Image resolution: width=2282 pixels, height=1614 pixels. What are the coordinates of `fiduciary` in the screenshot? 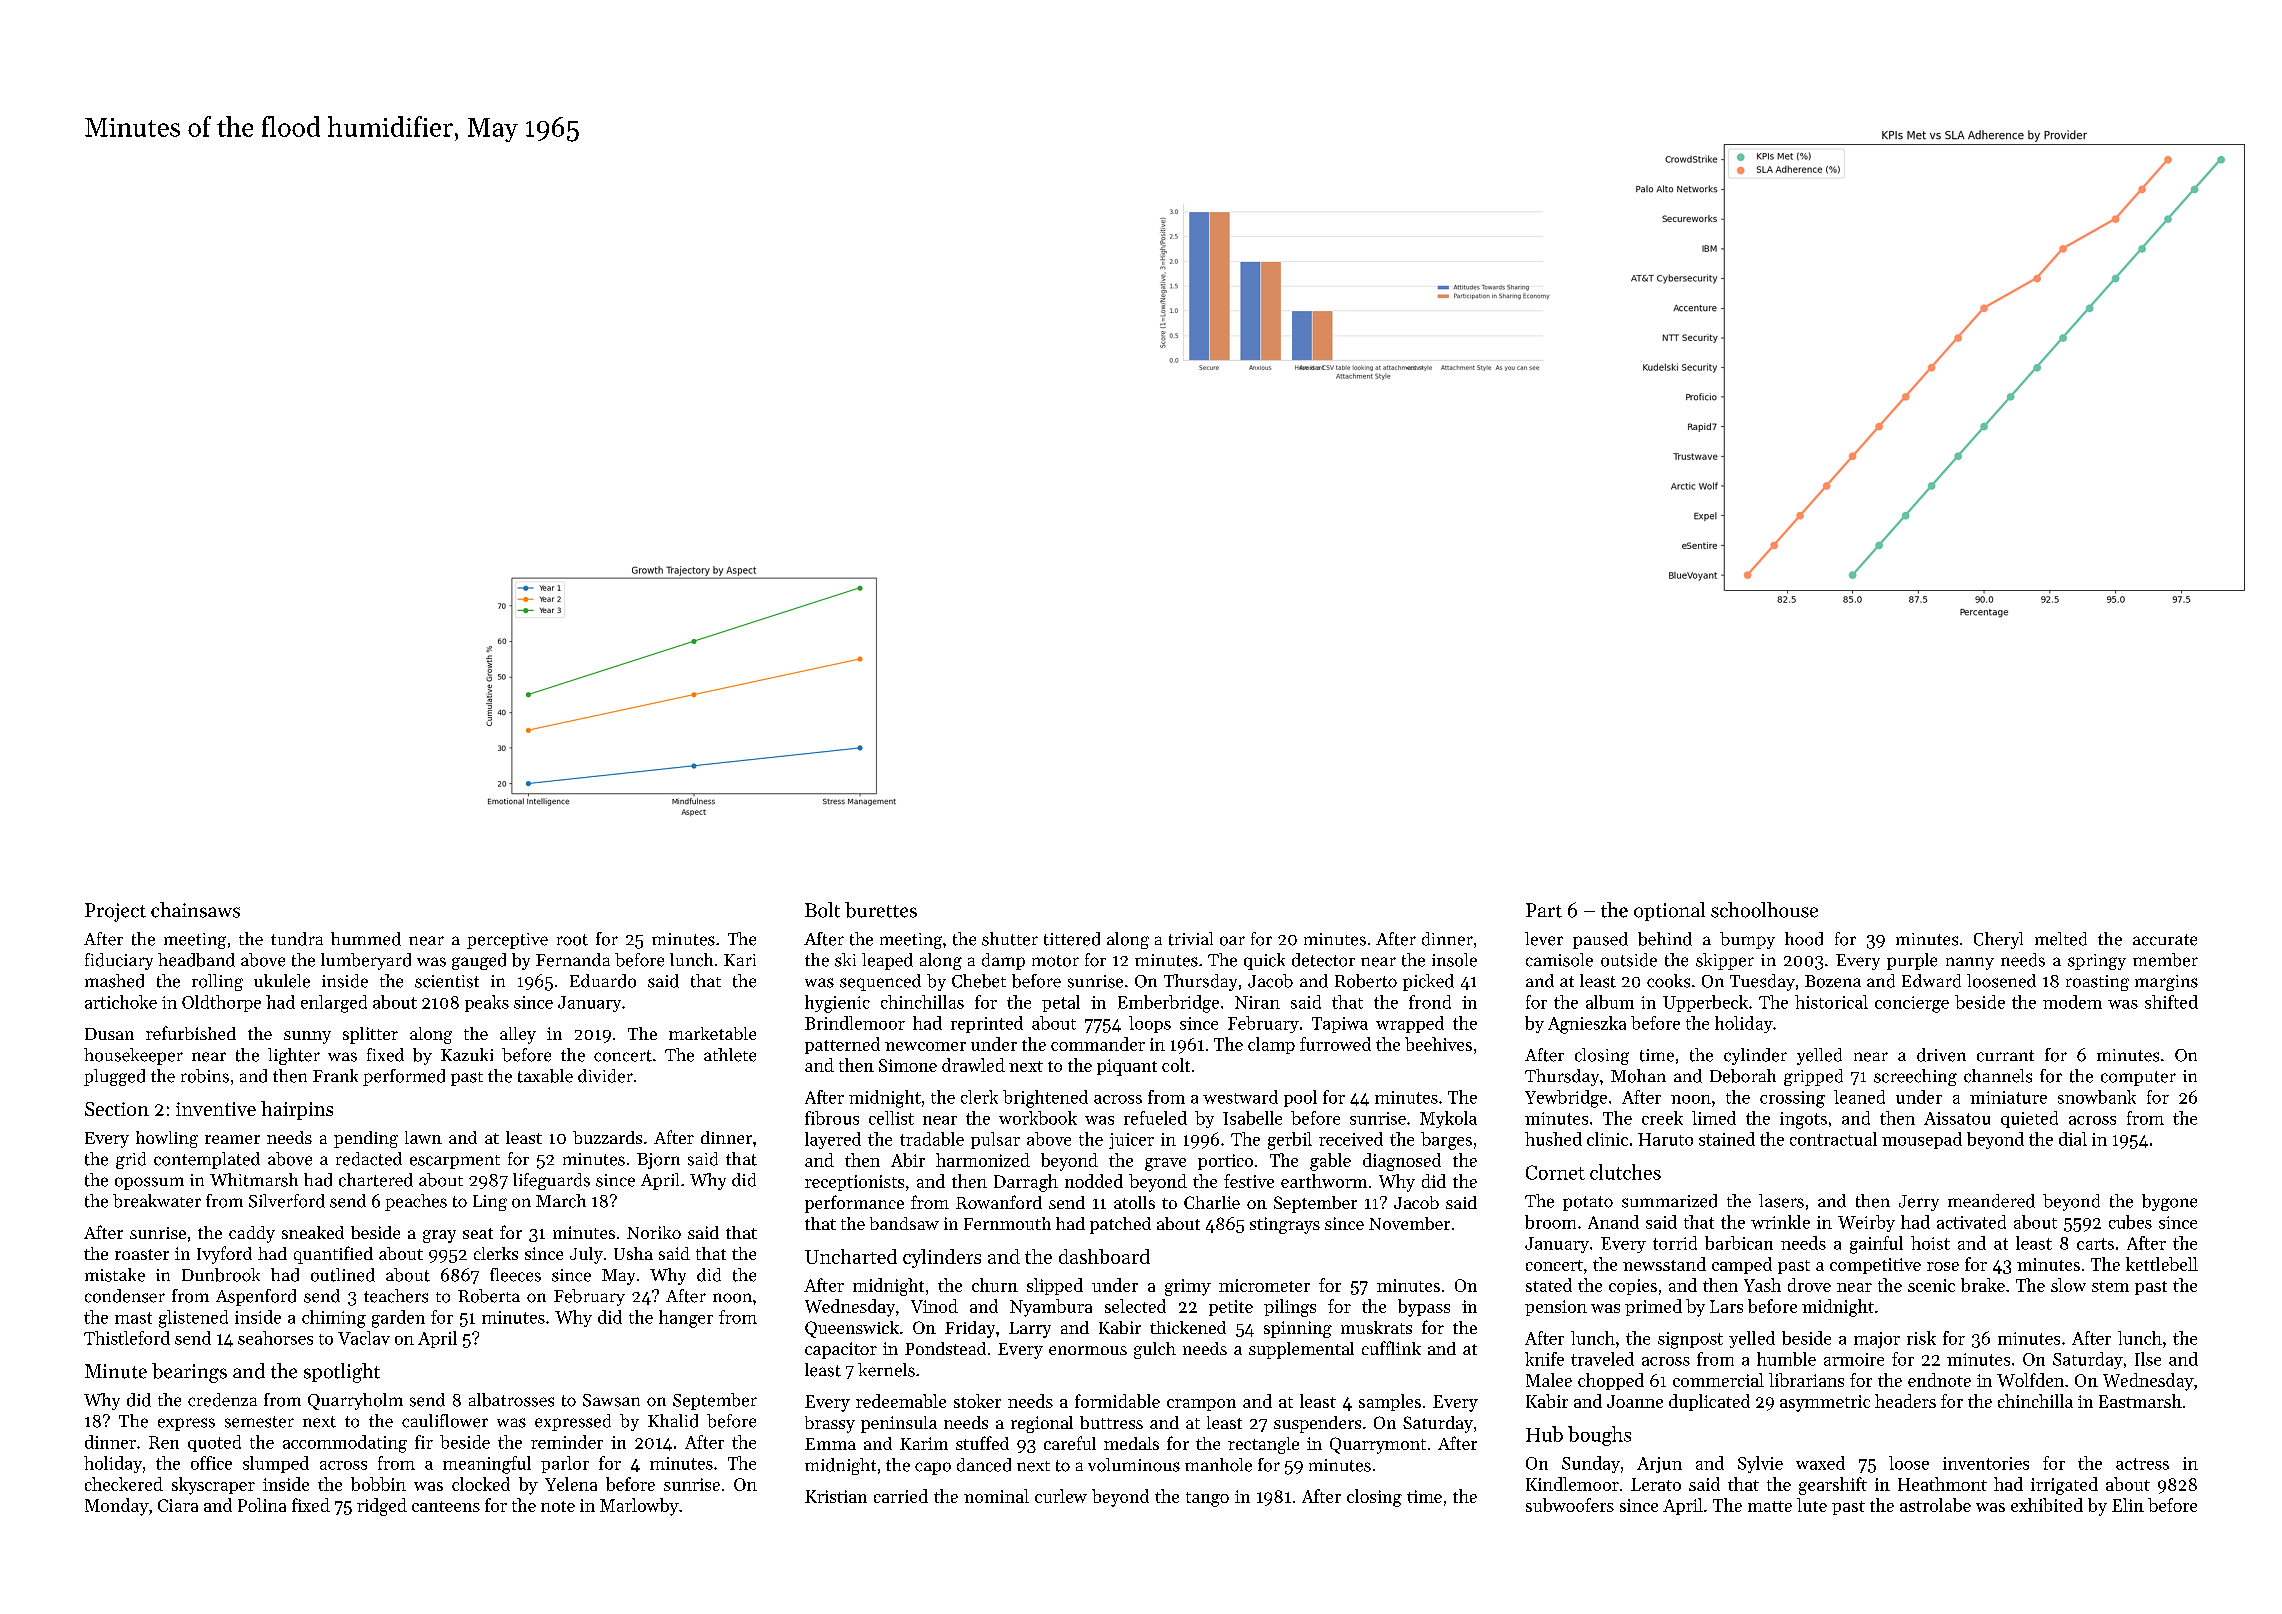 It's located at (119, 961).
